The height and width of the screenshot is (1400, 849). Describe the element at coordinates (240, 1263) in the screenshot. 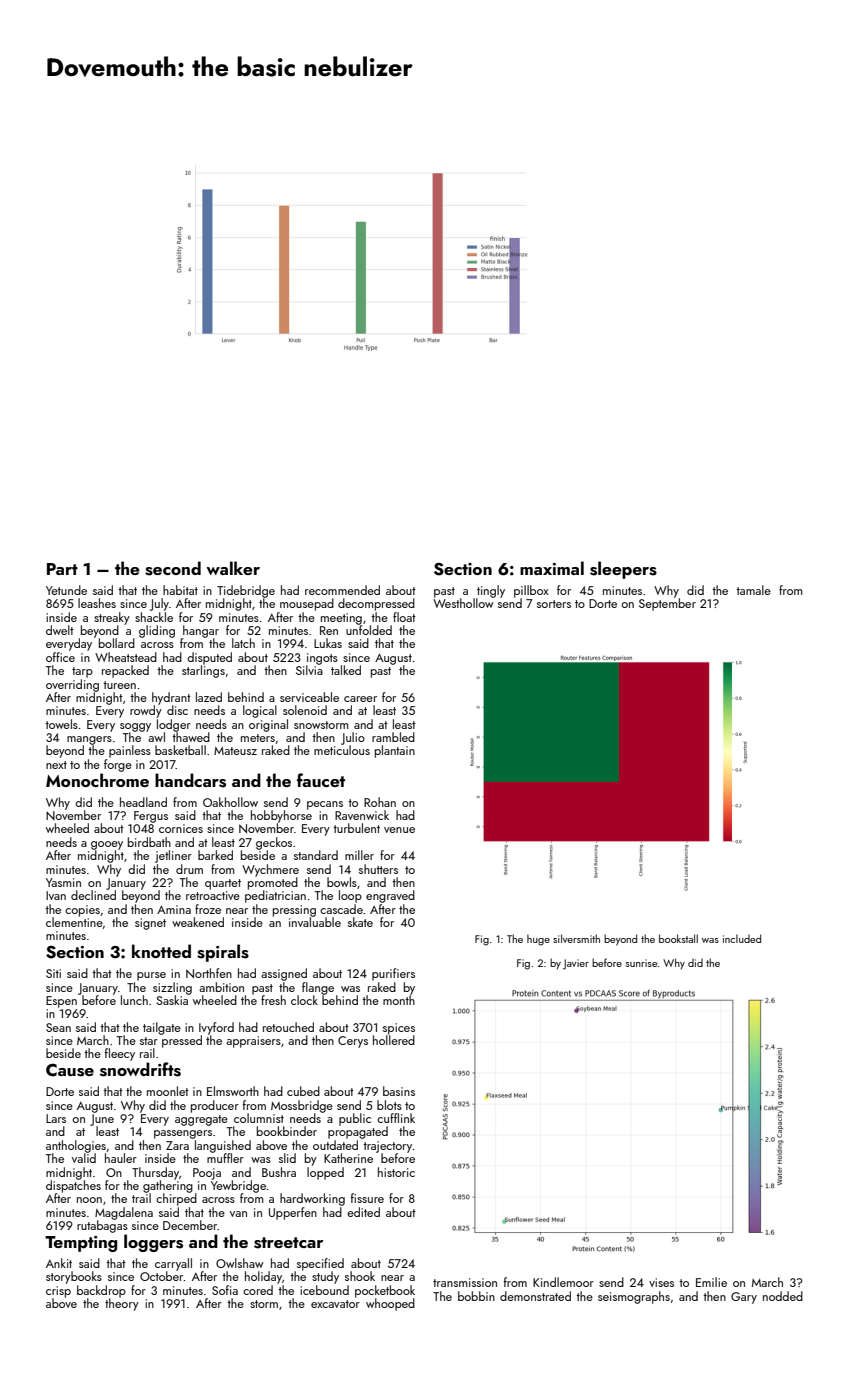

I see `Owlshaw` at that location.
